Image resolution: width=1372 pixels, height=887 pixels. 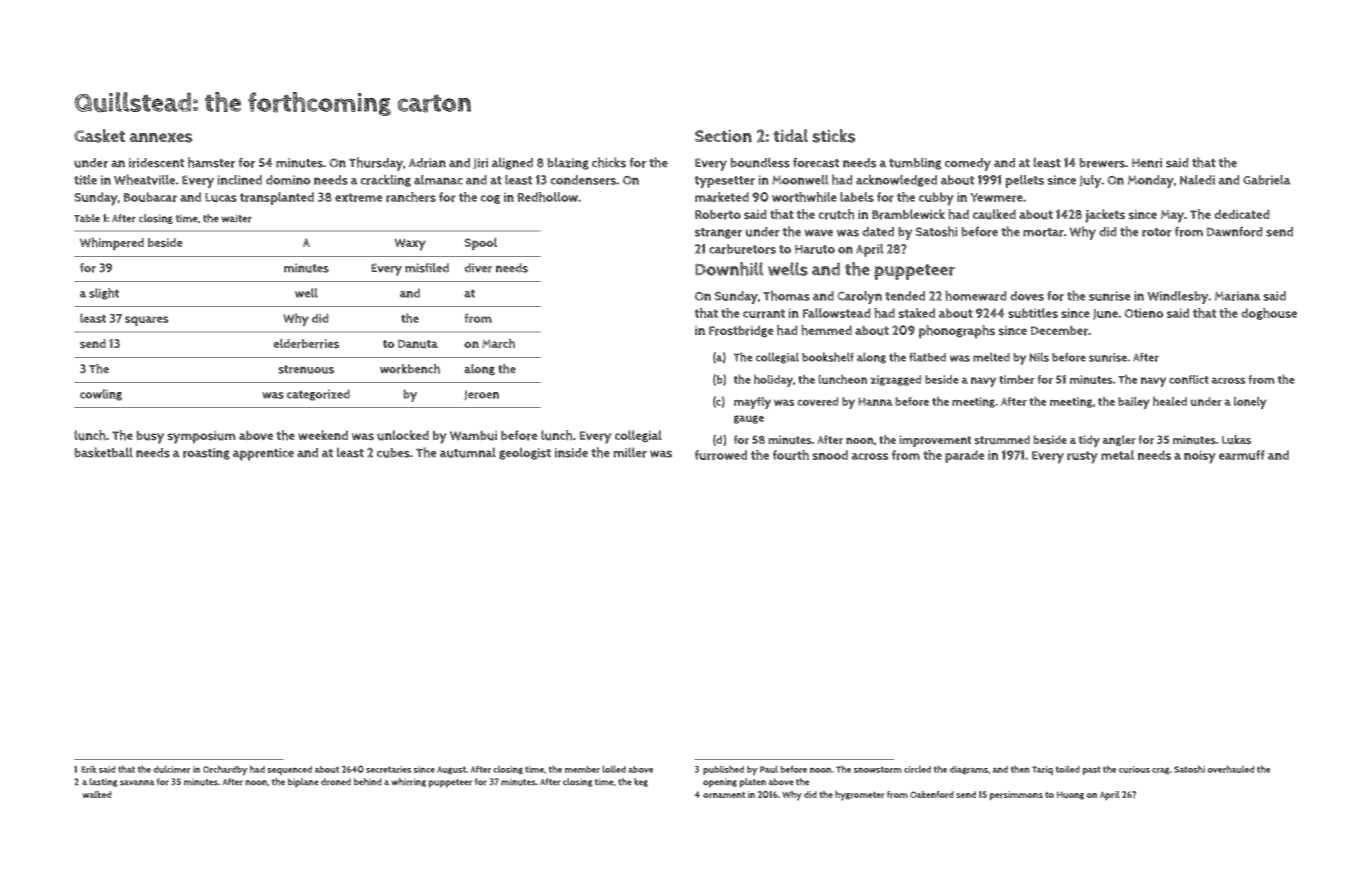 I want to click on published, so click(x=723, y=770).
